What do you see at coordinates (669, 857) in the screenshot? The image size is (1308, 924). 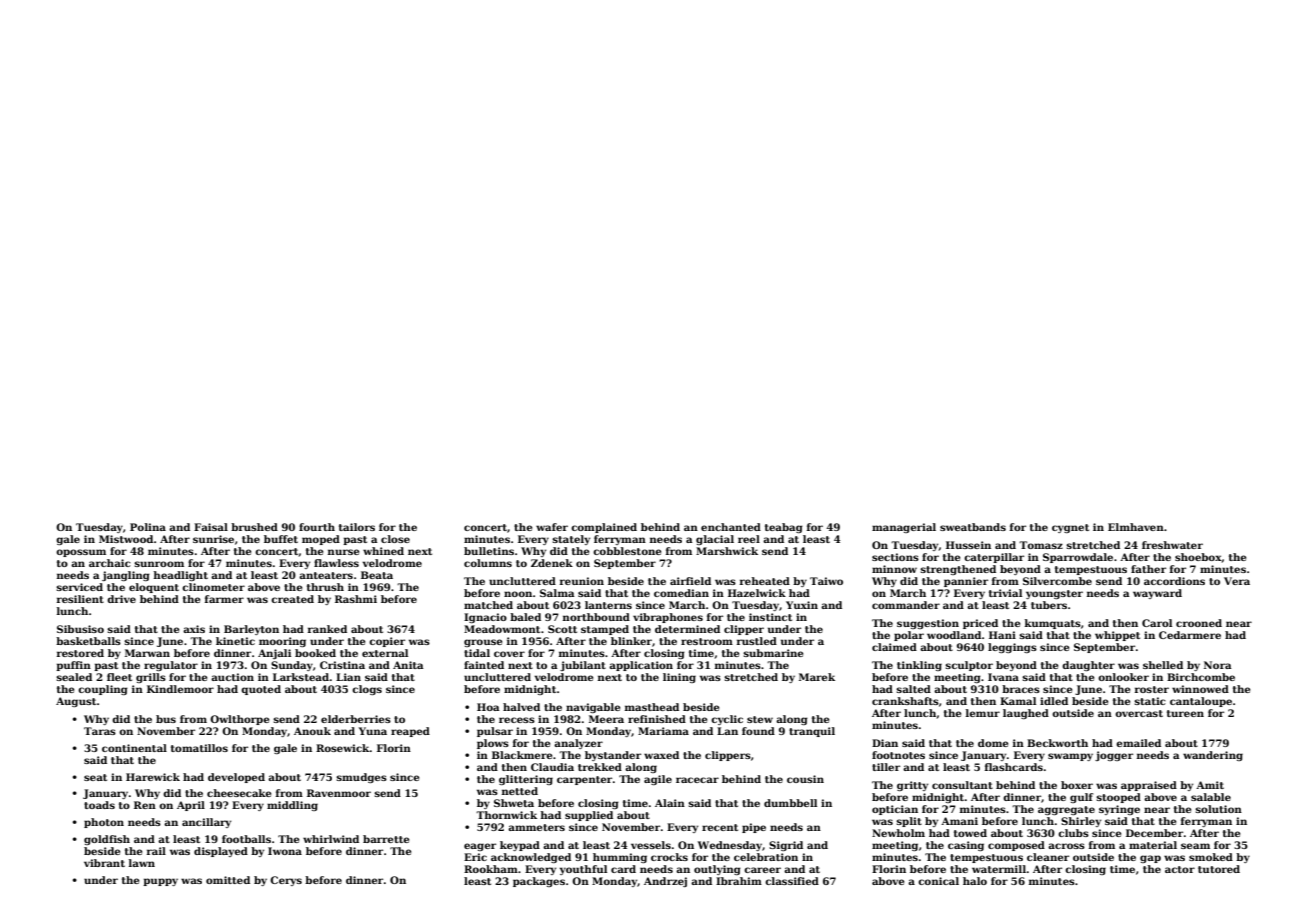 I see `crocks` at bounding box center [669, 857].
